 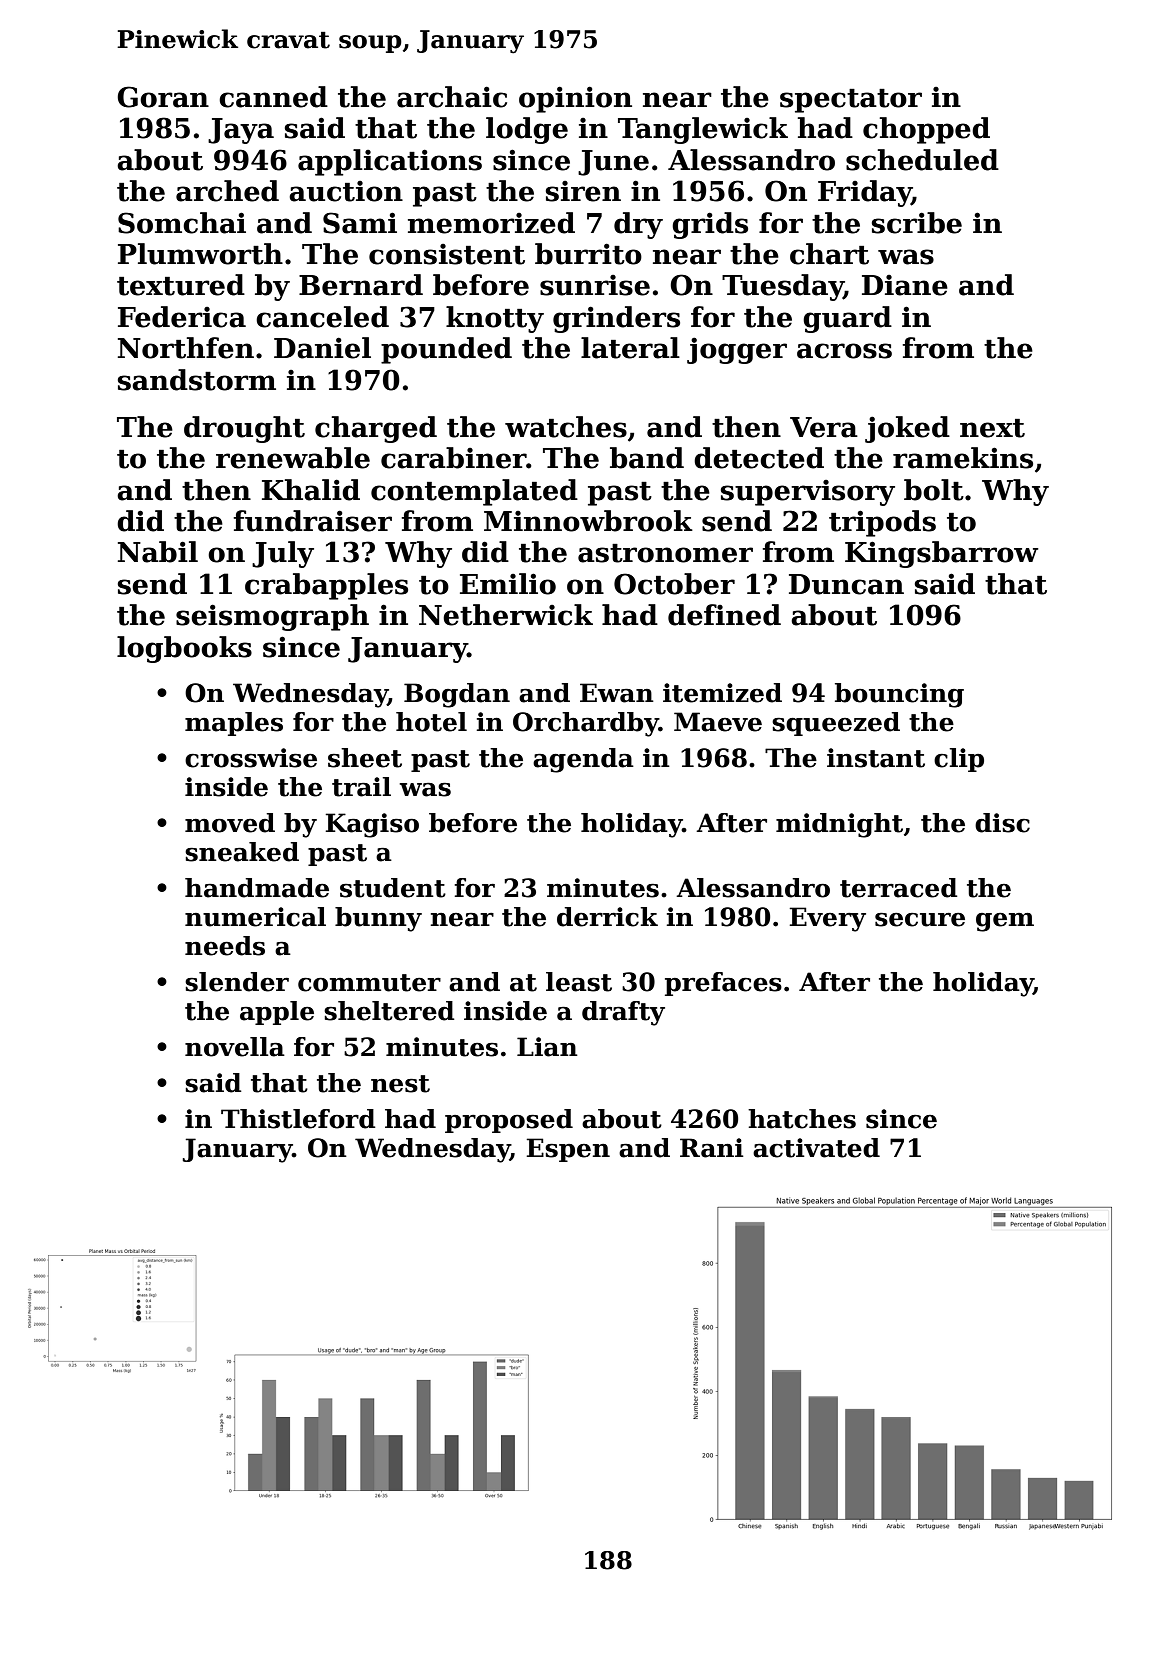 What do you see at coordinates (630, 348) in the page?
I see `lateral` at bounding box center [630, 348].
